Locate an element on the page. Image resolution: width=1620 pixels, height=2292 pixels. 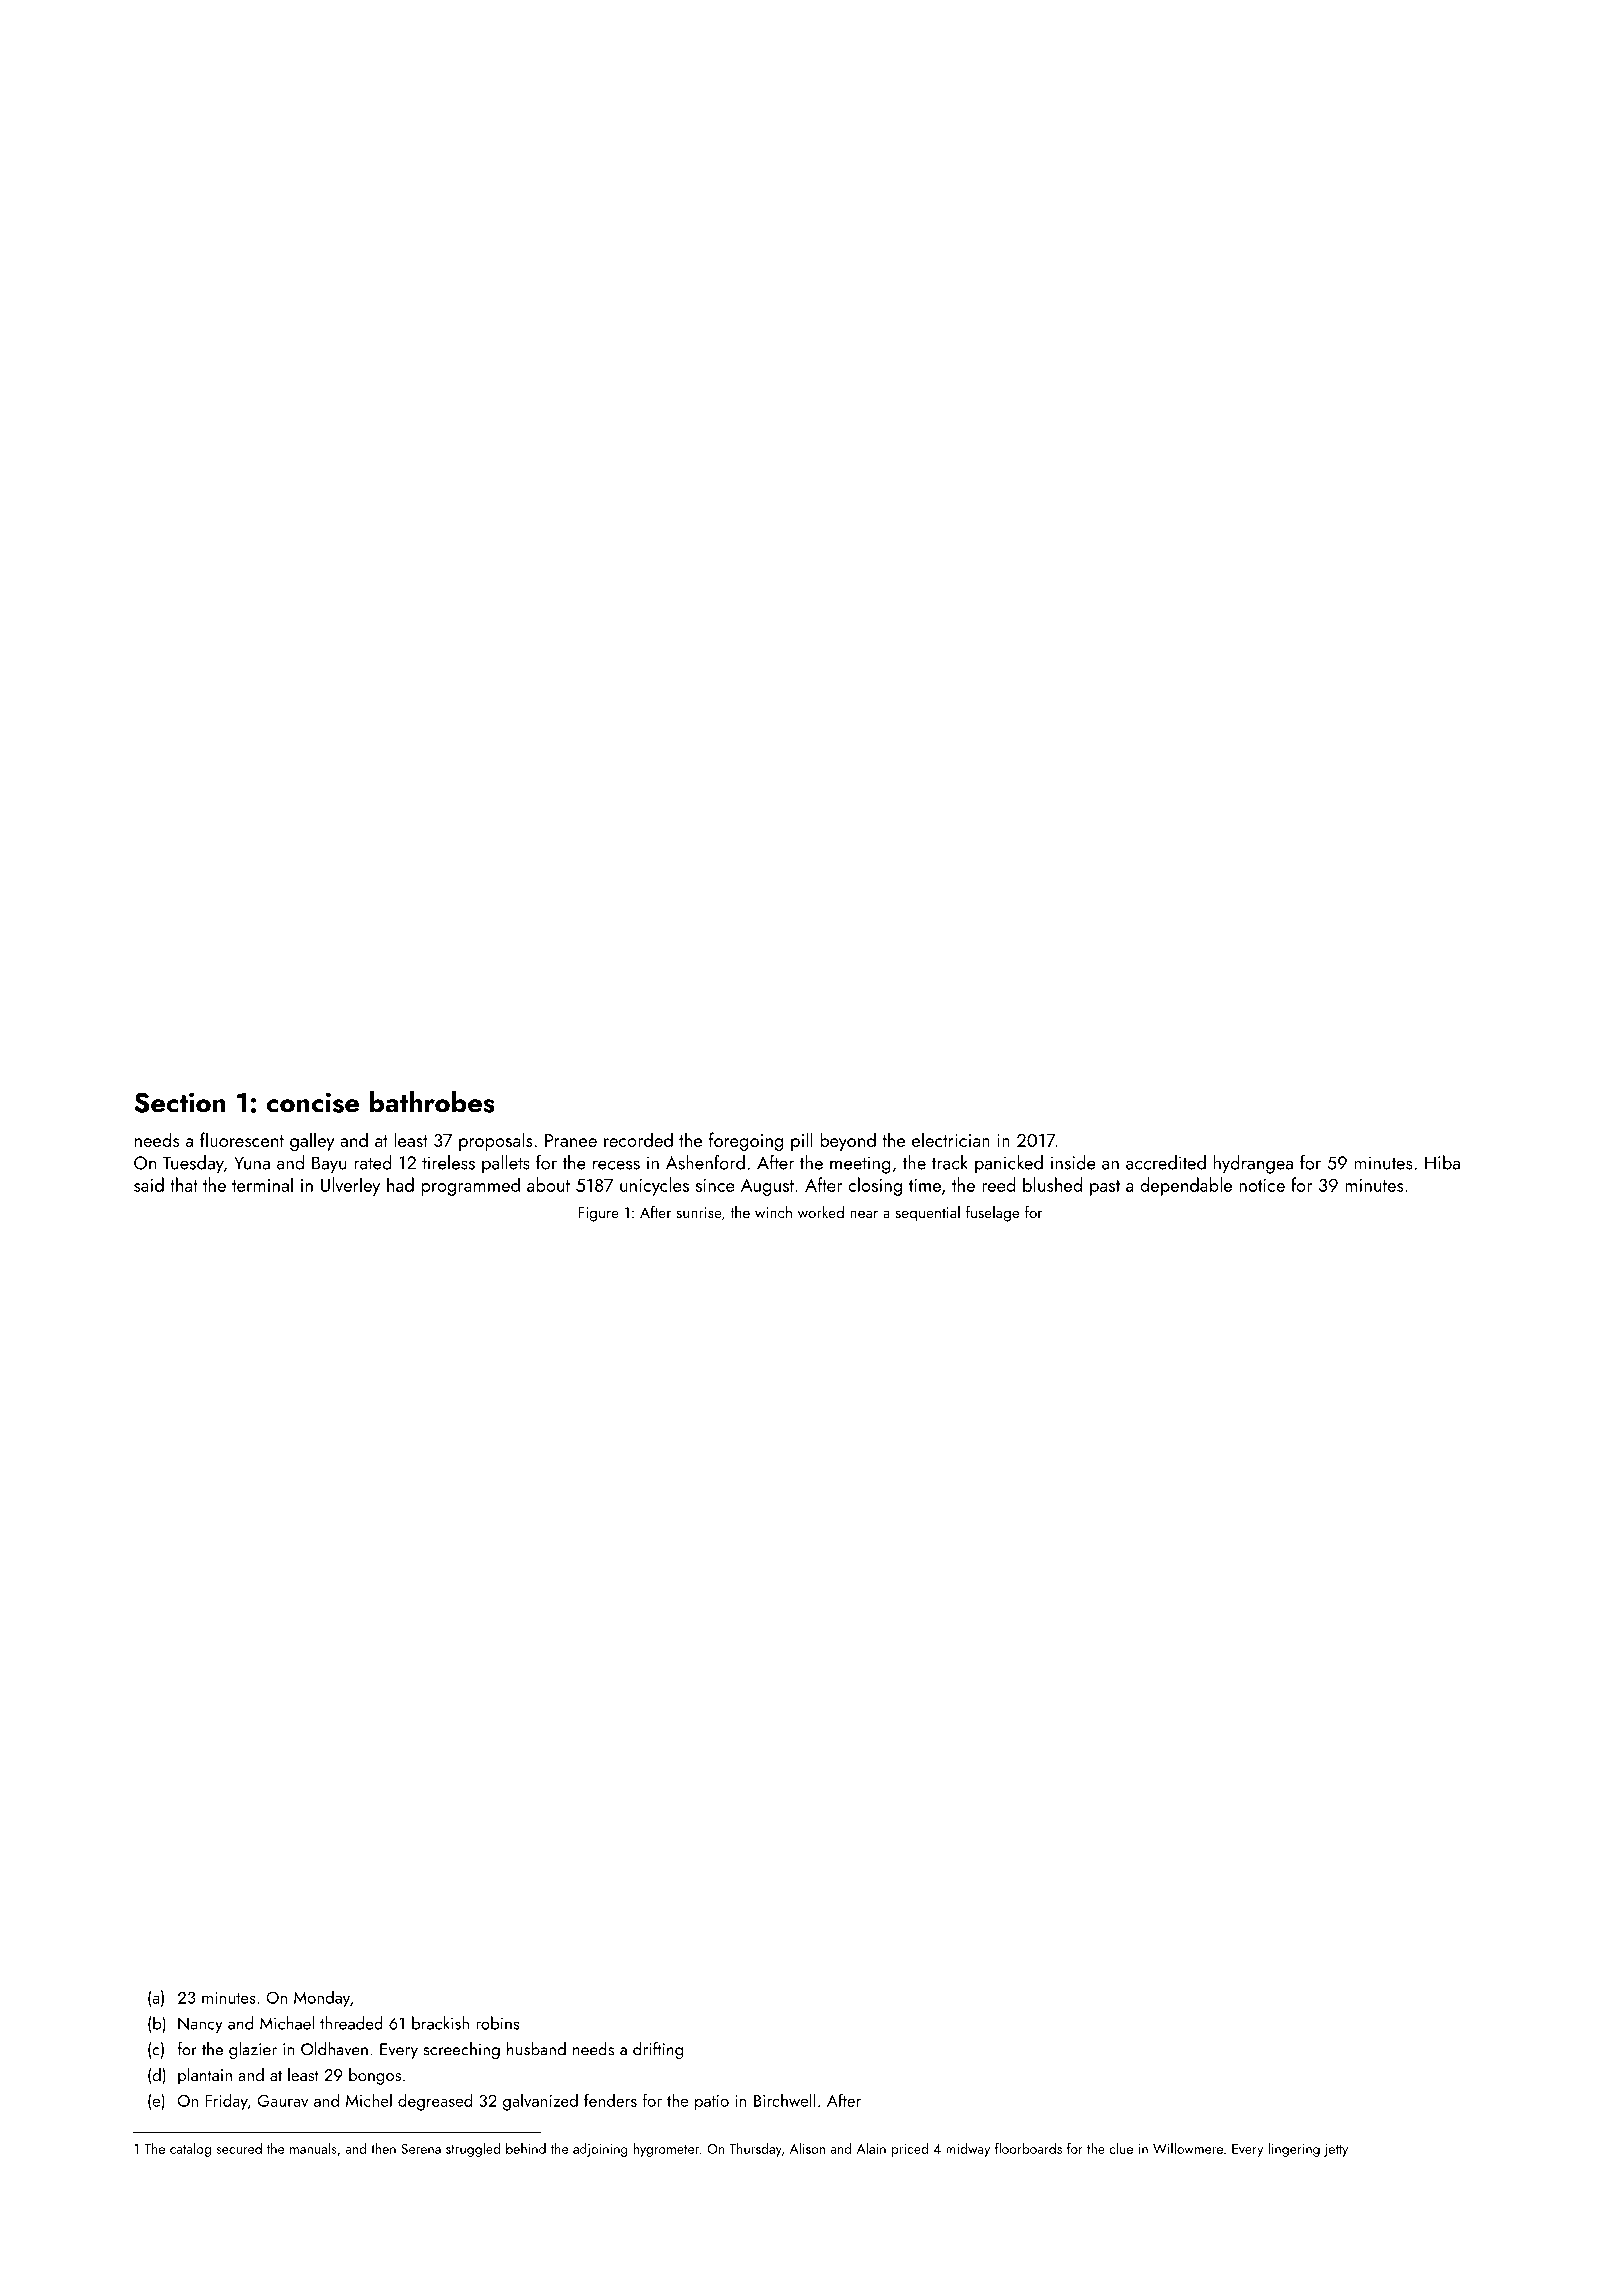
jetty is located at coordinates (1336, 2150).
